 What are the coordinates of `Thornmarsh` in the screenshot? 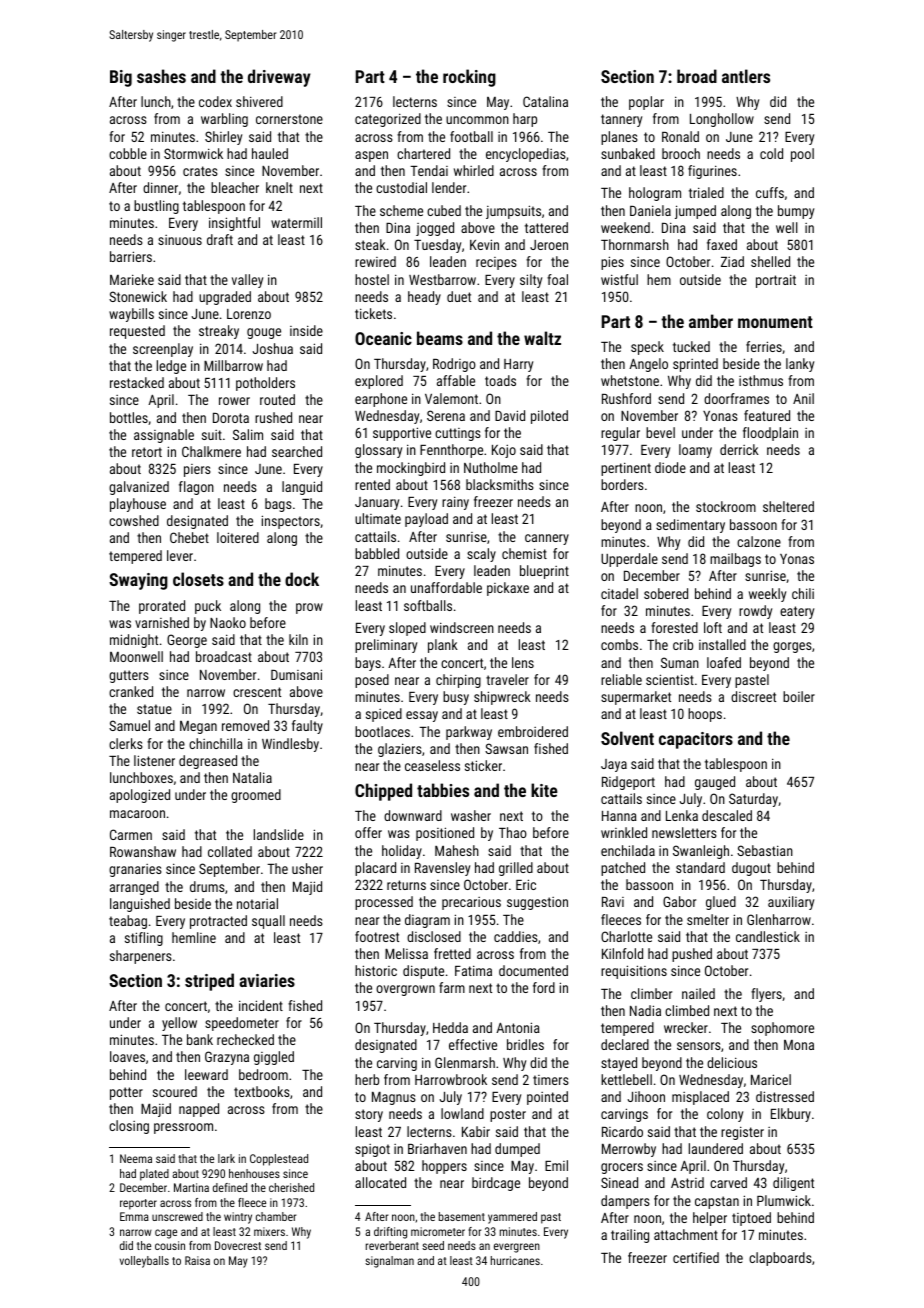 It's located at (635, 244).
